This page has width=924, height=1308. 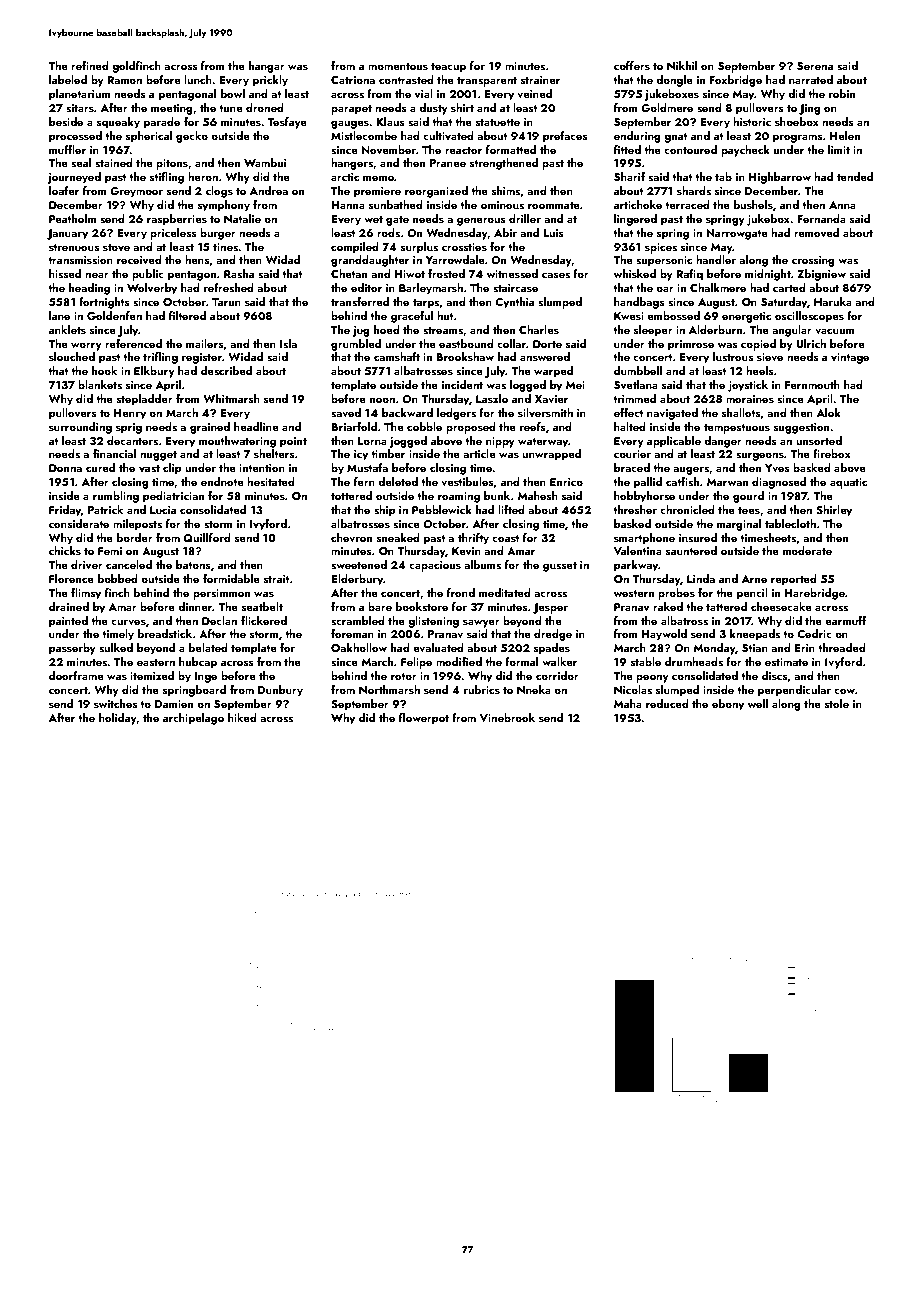 What do you see at coordinates (242, 717) in the page?
I see `hiked` at bounding box center [242, 717].
